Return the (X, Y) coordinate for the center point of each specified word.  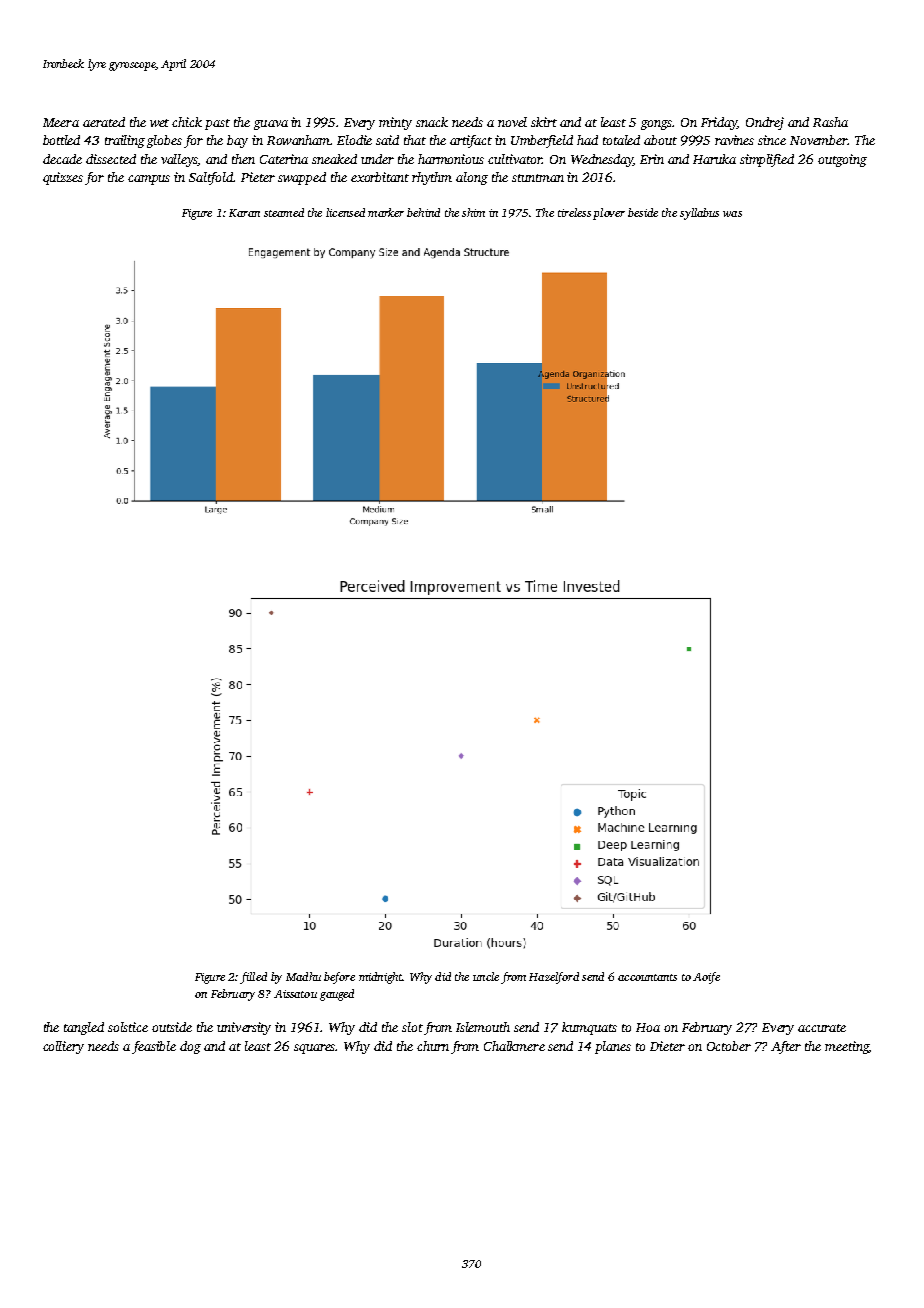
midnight (380, 978)
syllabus (699, 214)
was (732, 214)
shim (473, 212)
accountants (647, 977)
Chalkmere (514, 1046)
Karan (244, 213)
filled (253, 978)
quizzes (63, 178)
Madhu (303, 976)
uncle (486, 976)
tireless (574, 212)
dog (190, 1047)
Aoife (706, 978)
